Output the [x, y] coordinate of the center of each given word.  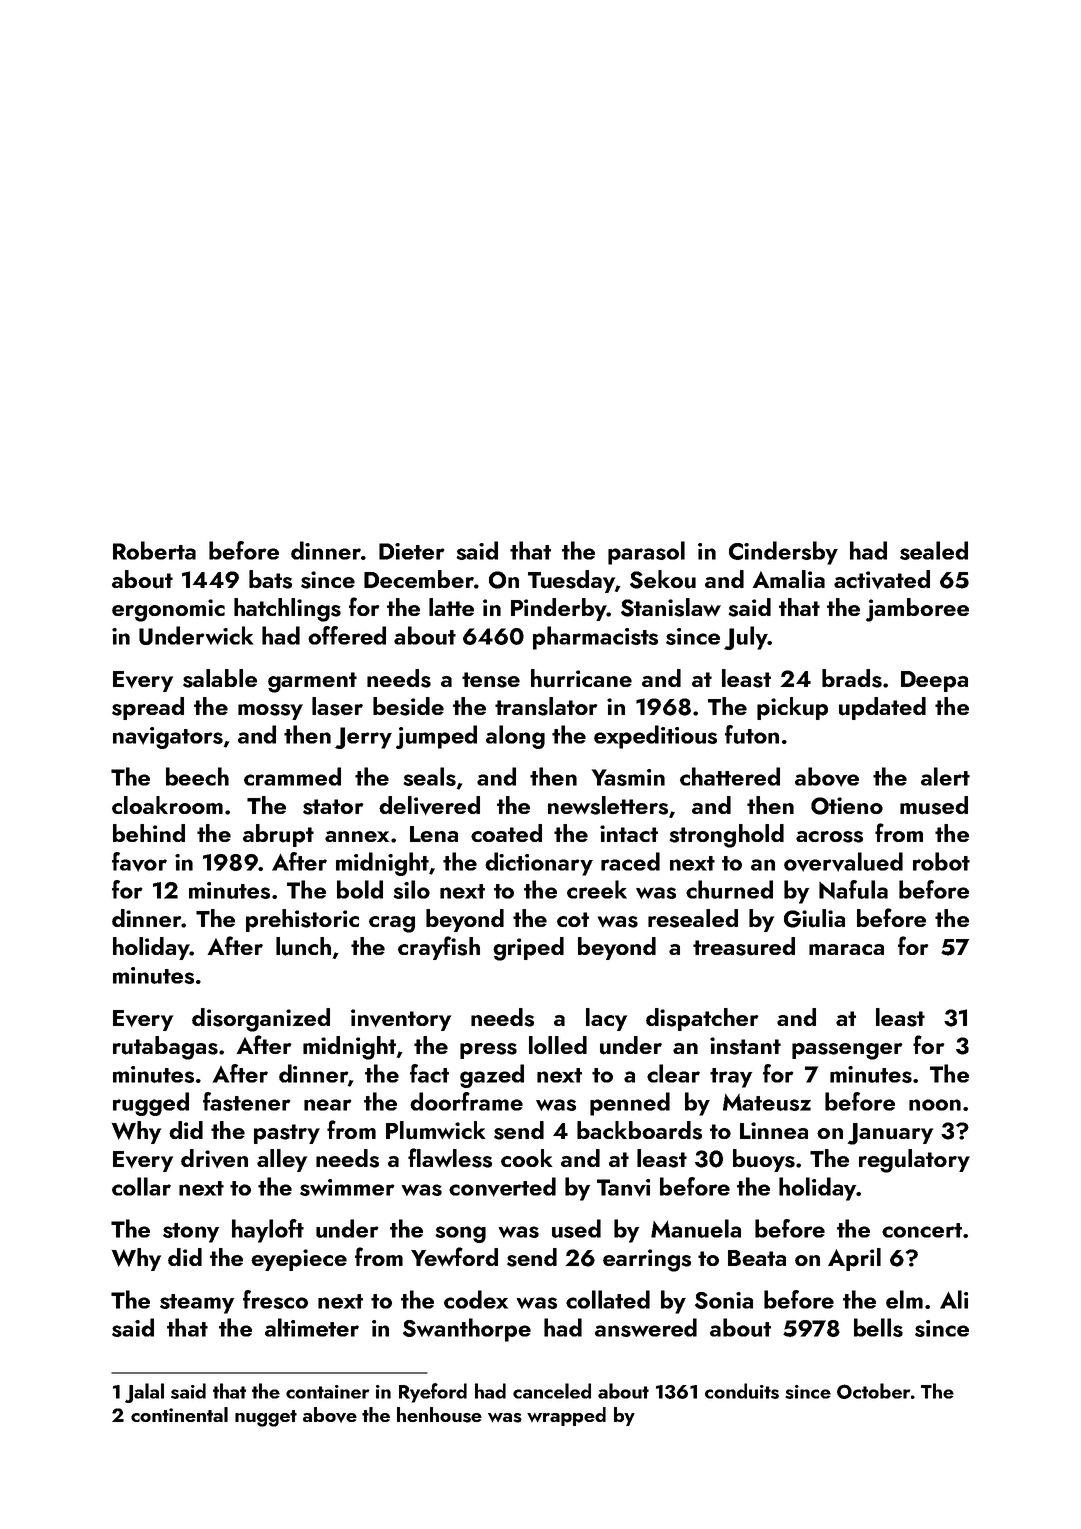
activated [882, 579]
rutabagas [165, 1048]
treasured [744, 946]
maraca [846, 949]
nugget [266, 1418]
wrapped [566, 1416]
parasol [646, 553]
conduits [742, 1391]
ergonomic [168, 610]
